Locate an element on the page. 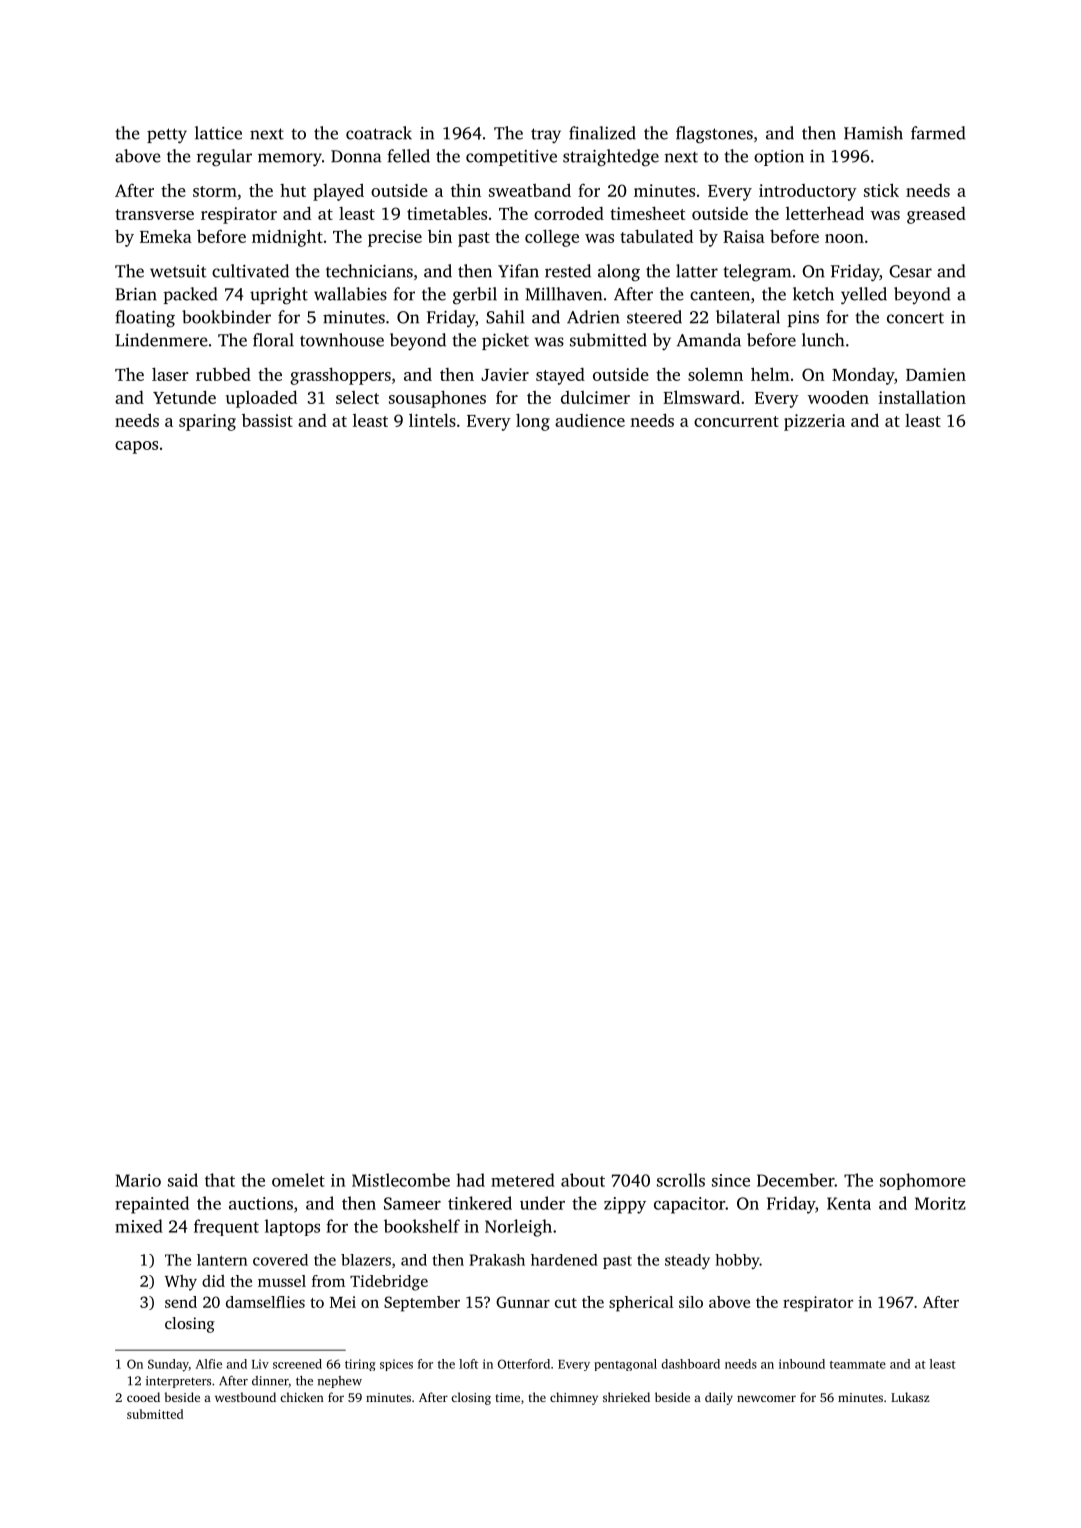  capos is located at coordinates (136, 447).
